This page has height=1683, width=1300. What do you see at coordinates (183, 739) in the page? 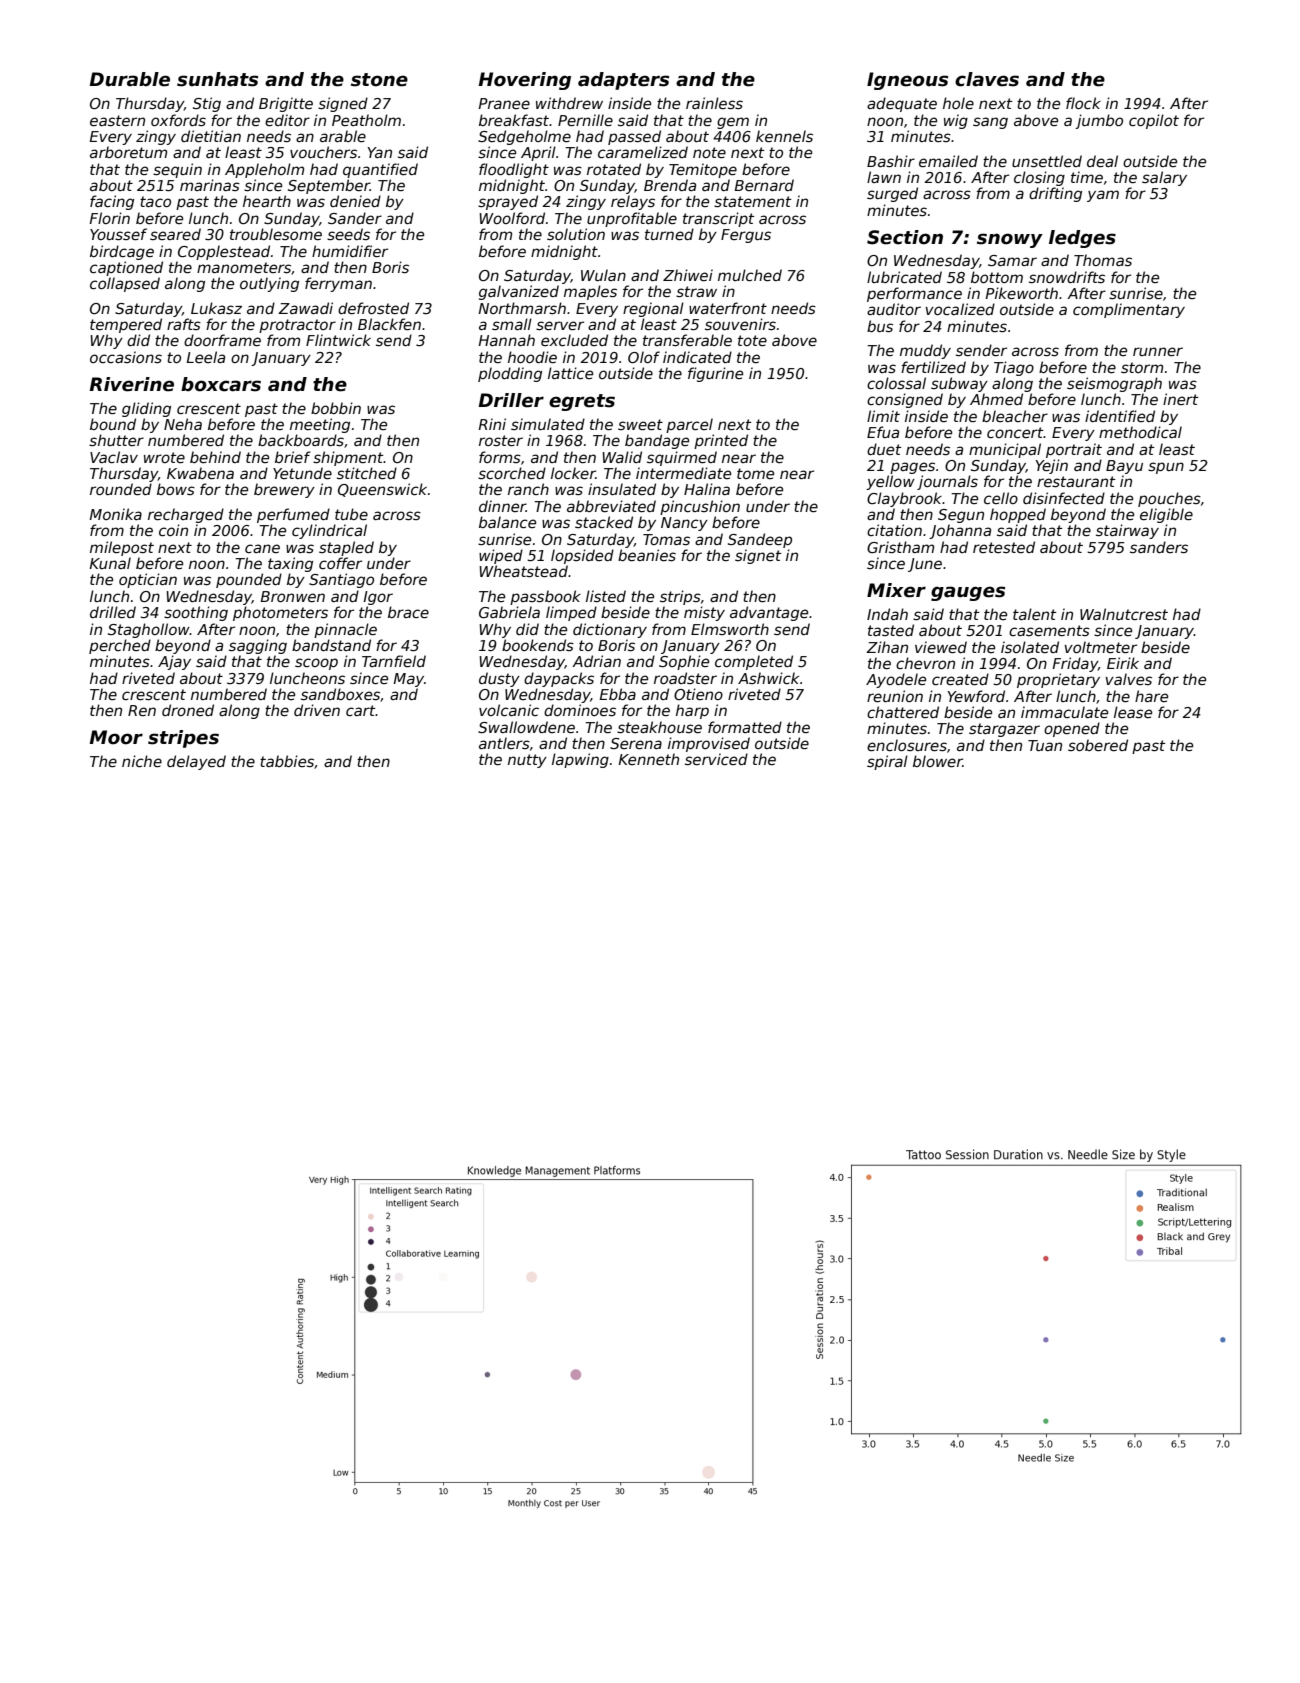
I see `stripes` at bounding box center [183, 739].
